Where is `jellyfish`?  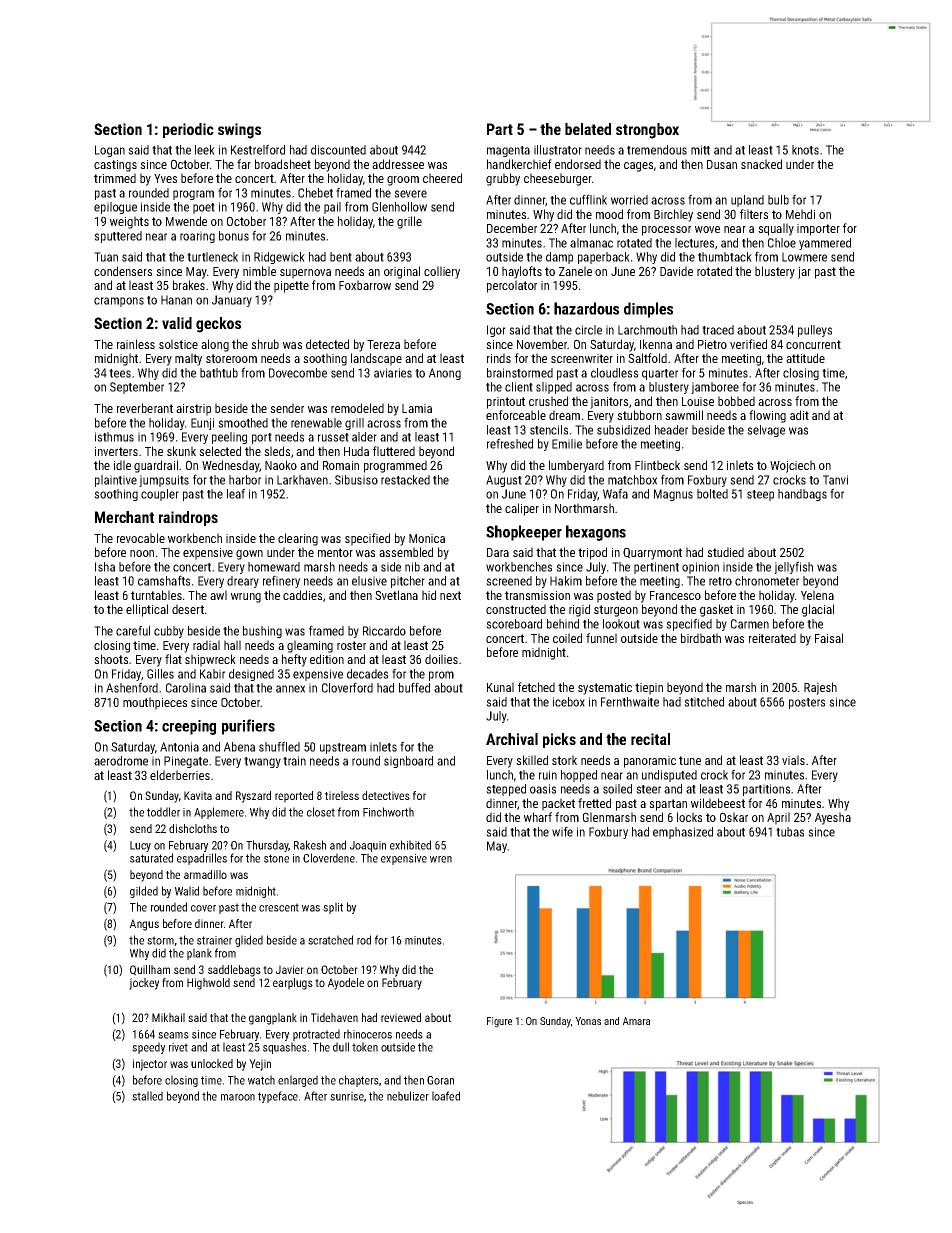
jellyfish is located at coordinates (793, 567).
